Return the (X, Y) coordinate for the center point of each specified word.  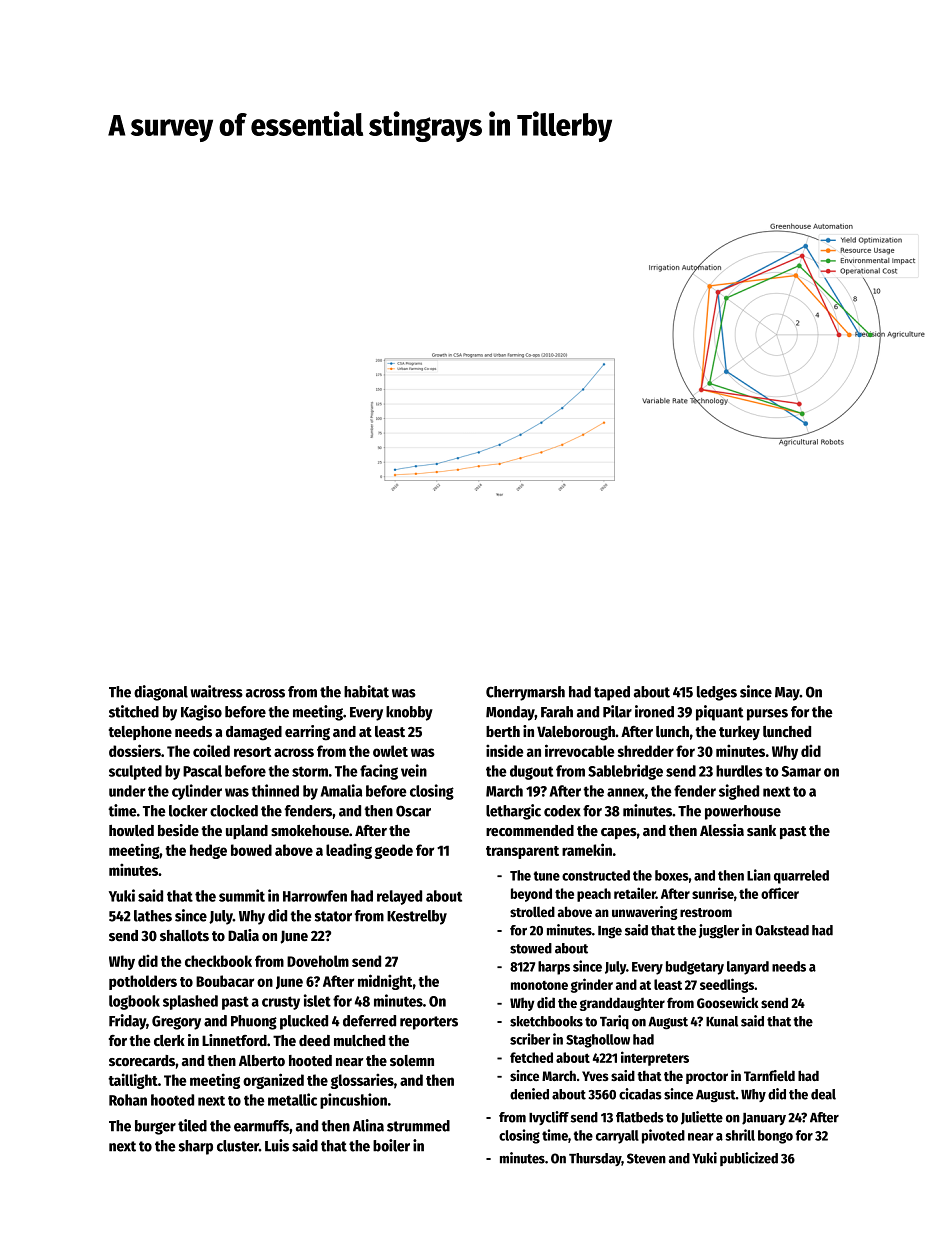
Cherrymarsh (525, 693)
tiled (192, 1125)
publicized (749, 1159)
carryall (617, 1137)
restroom (706, 912)
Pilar (617, 711)
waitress (216, 691)
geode (394, 851)
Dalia (243, 935)
